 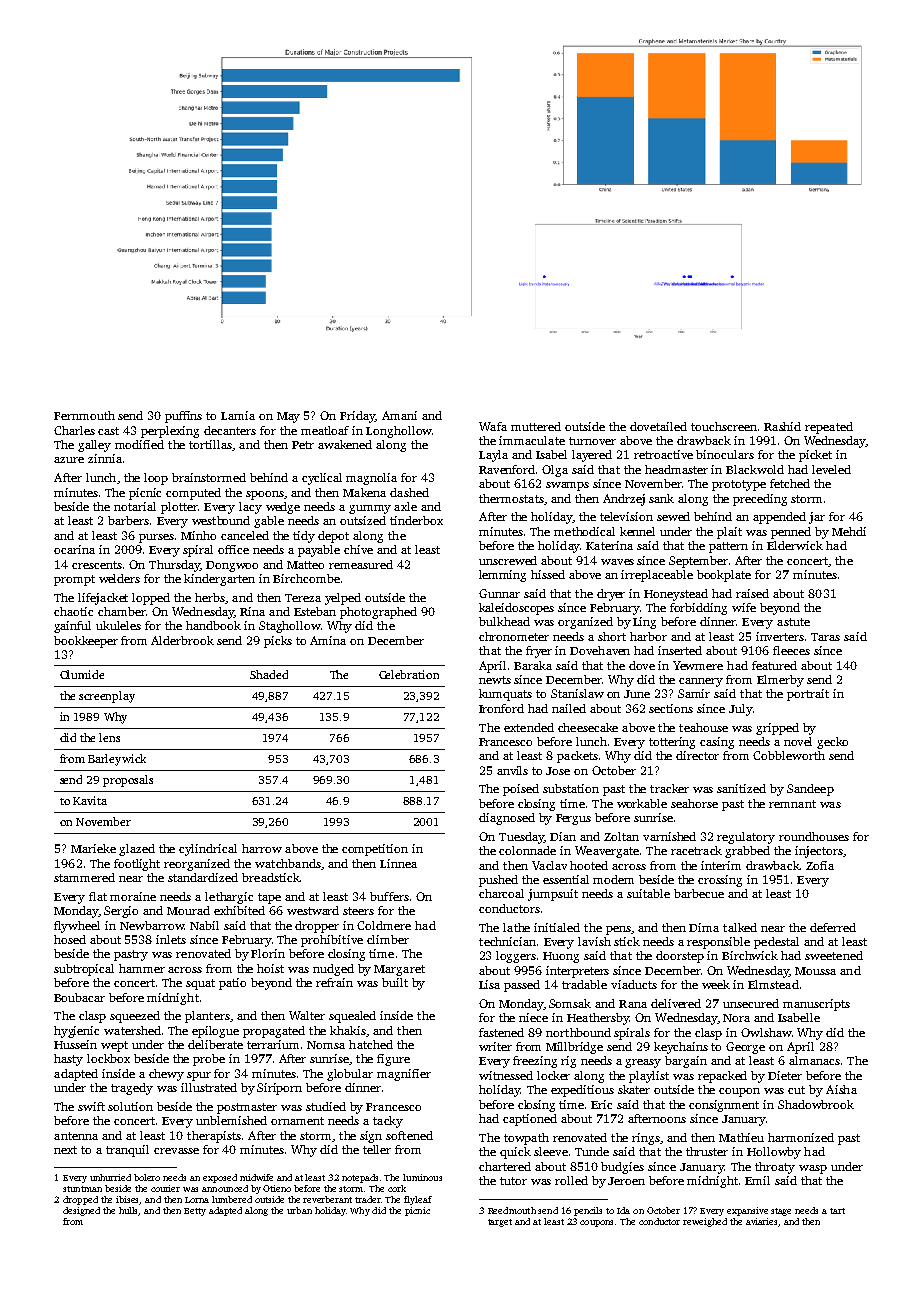 What do you see at coordinates (832, 743) in the image?
I see `gecko` at bounding box center [832, 743].
